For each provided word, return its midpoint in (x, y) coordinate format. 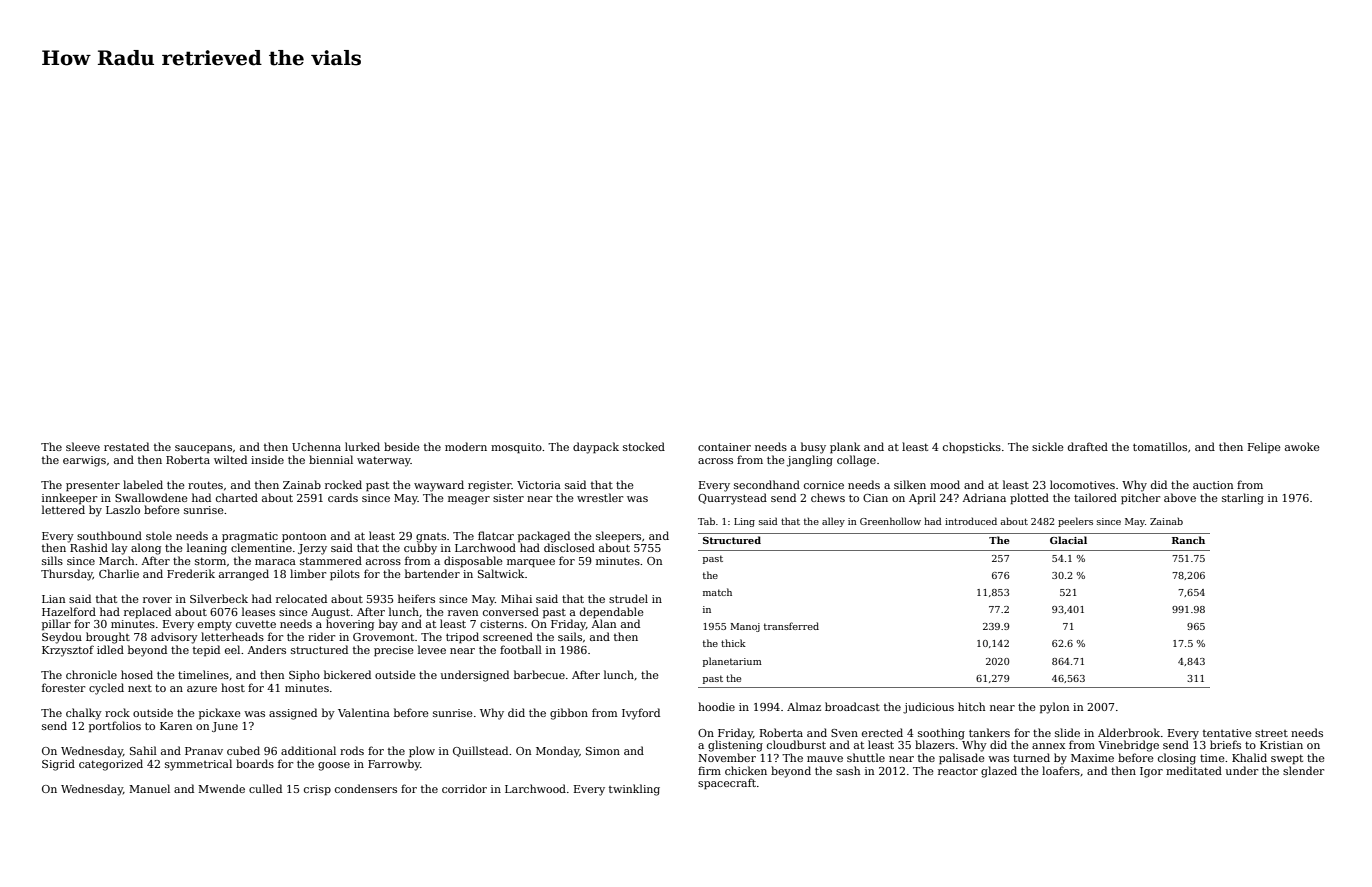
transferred (791, 626)
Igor (1151, 772)
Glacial (1068, 540)
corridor (464, 788)
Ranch (1188, 540)
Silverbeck (219, 598)
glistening (735, 746)
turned (1031, 757)
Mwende (221, 788)
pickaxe (220, 713)
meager (469, 500)
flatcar (496, 535)
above (1180, 497)
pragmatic (250, 537)
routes (205, 485)
